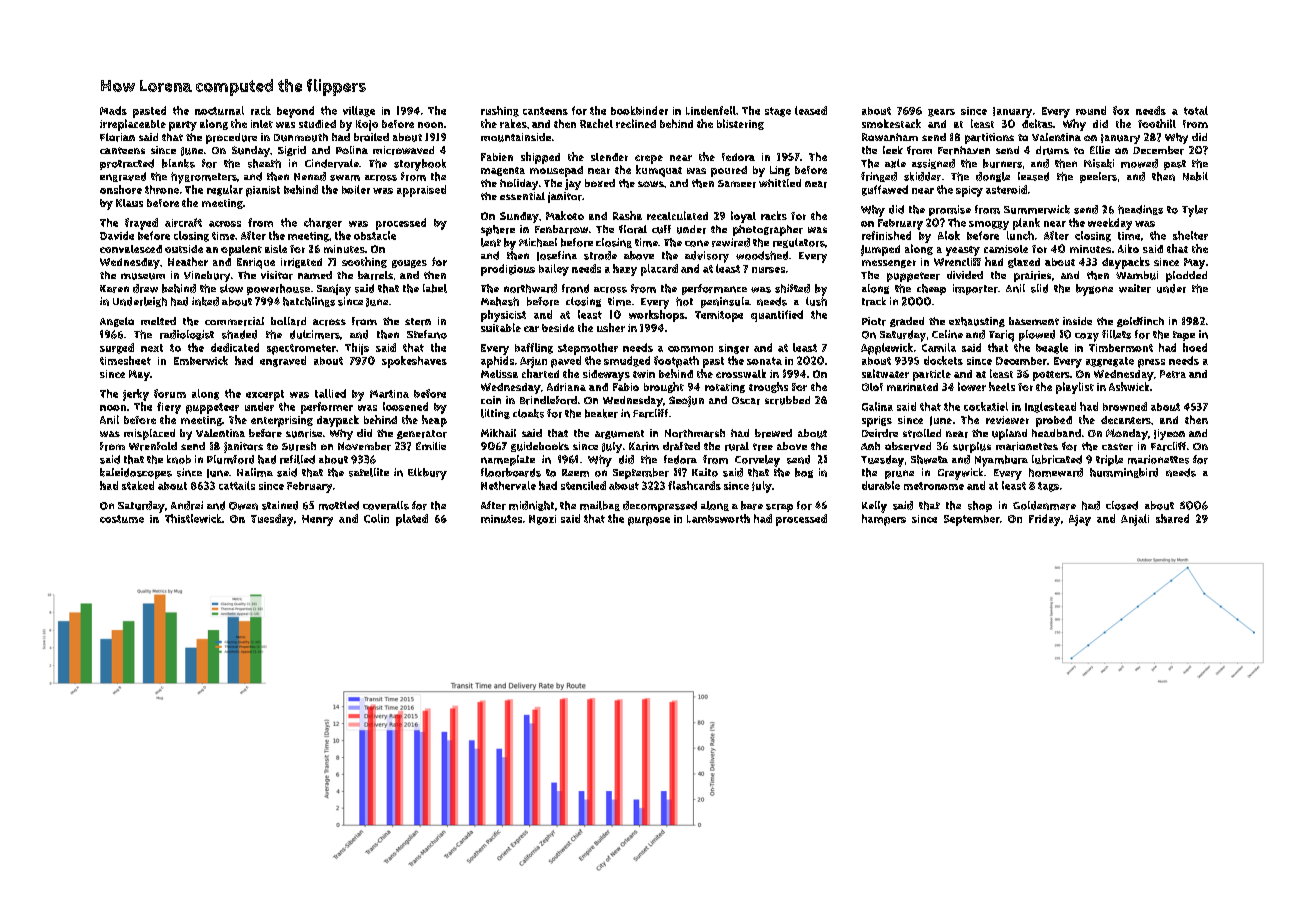 Image resolution: width=1308 pixels, height=924 pixels. I want to click on visitor, so click(277, 275).
